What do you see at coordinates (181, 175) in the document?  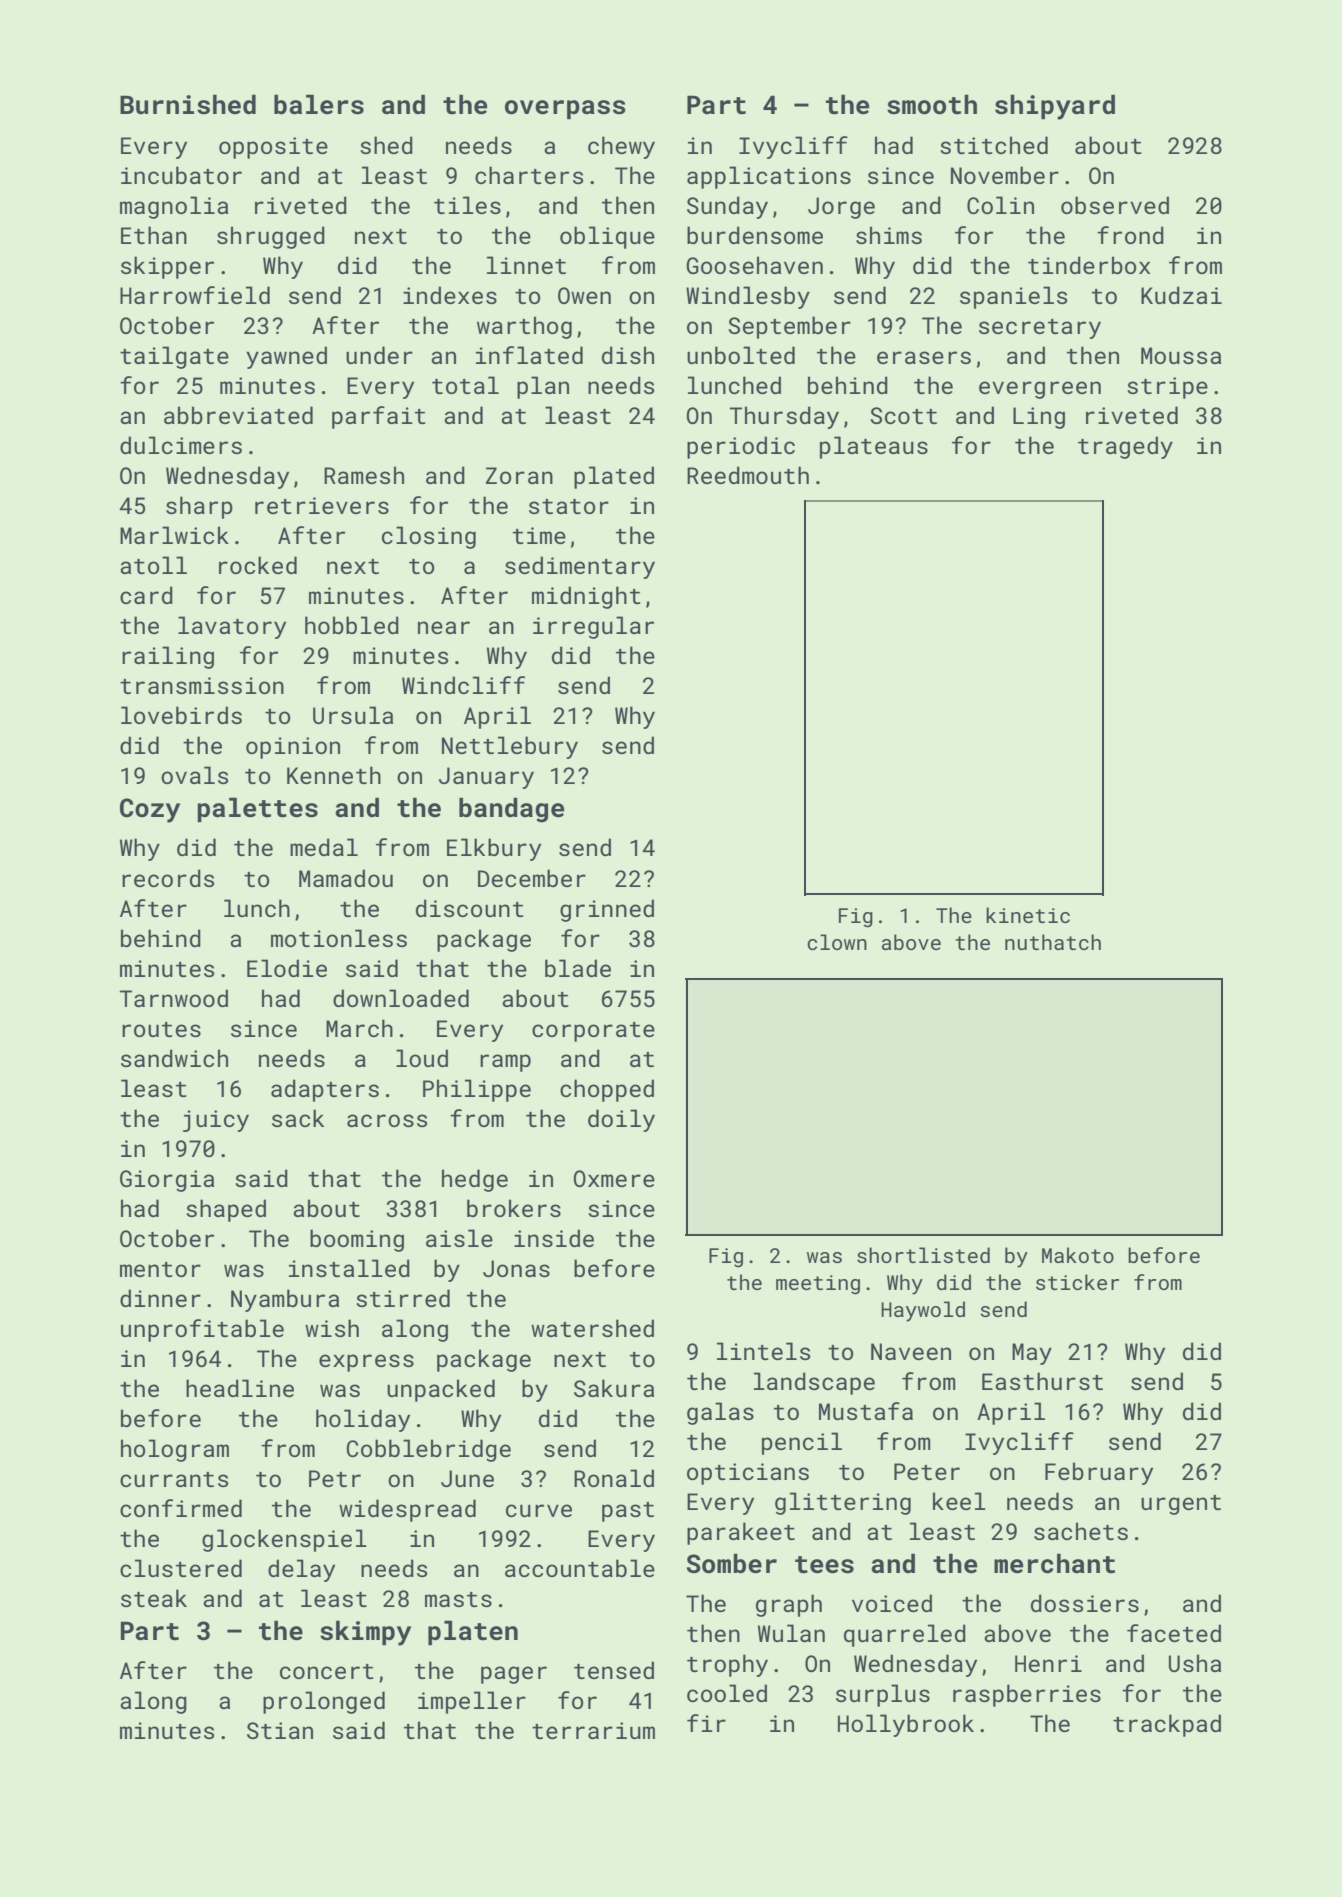 I see `incubator` at bounding box center [181, 175].
